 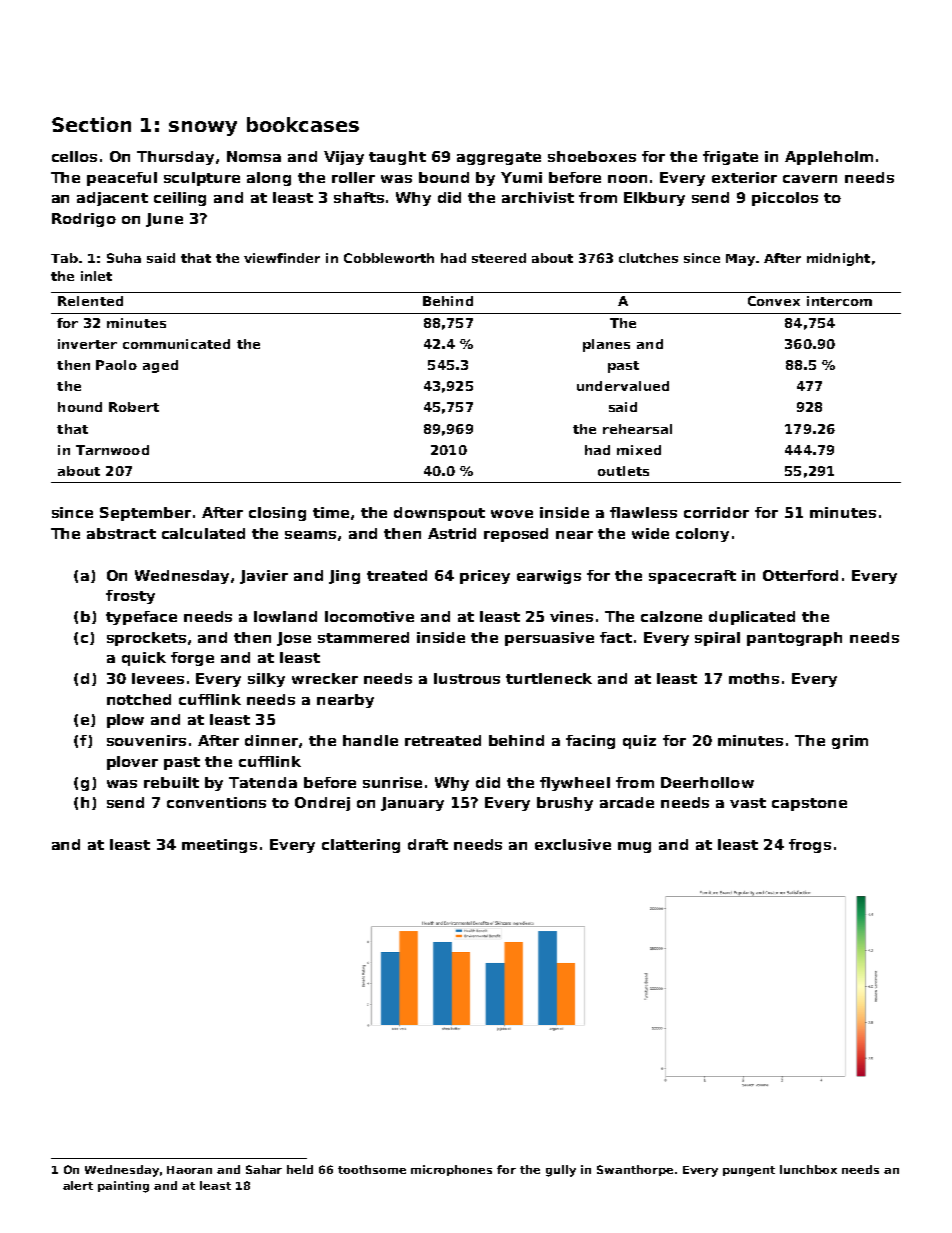 I want to click on meetings, so click(x=219, y=846).
